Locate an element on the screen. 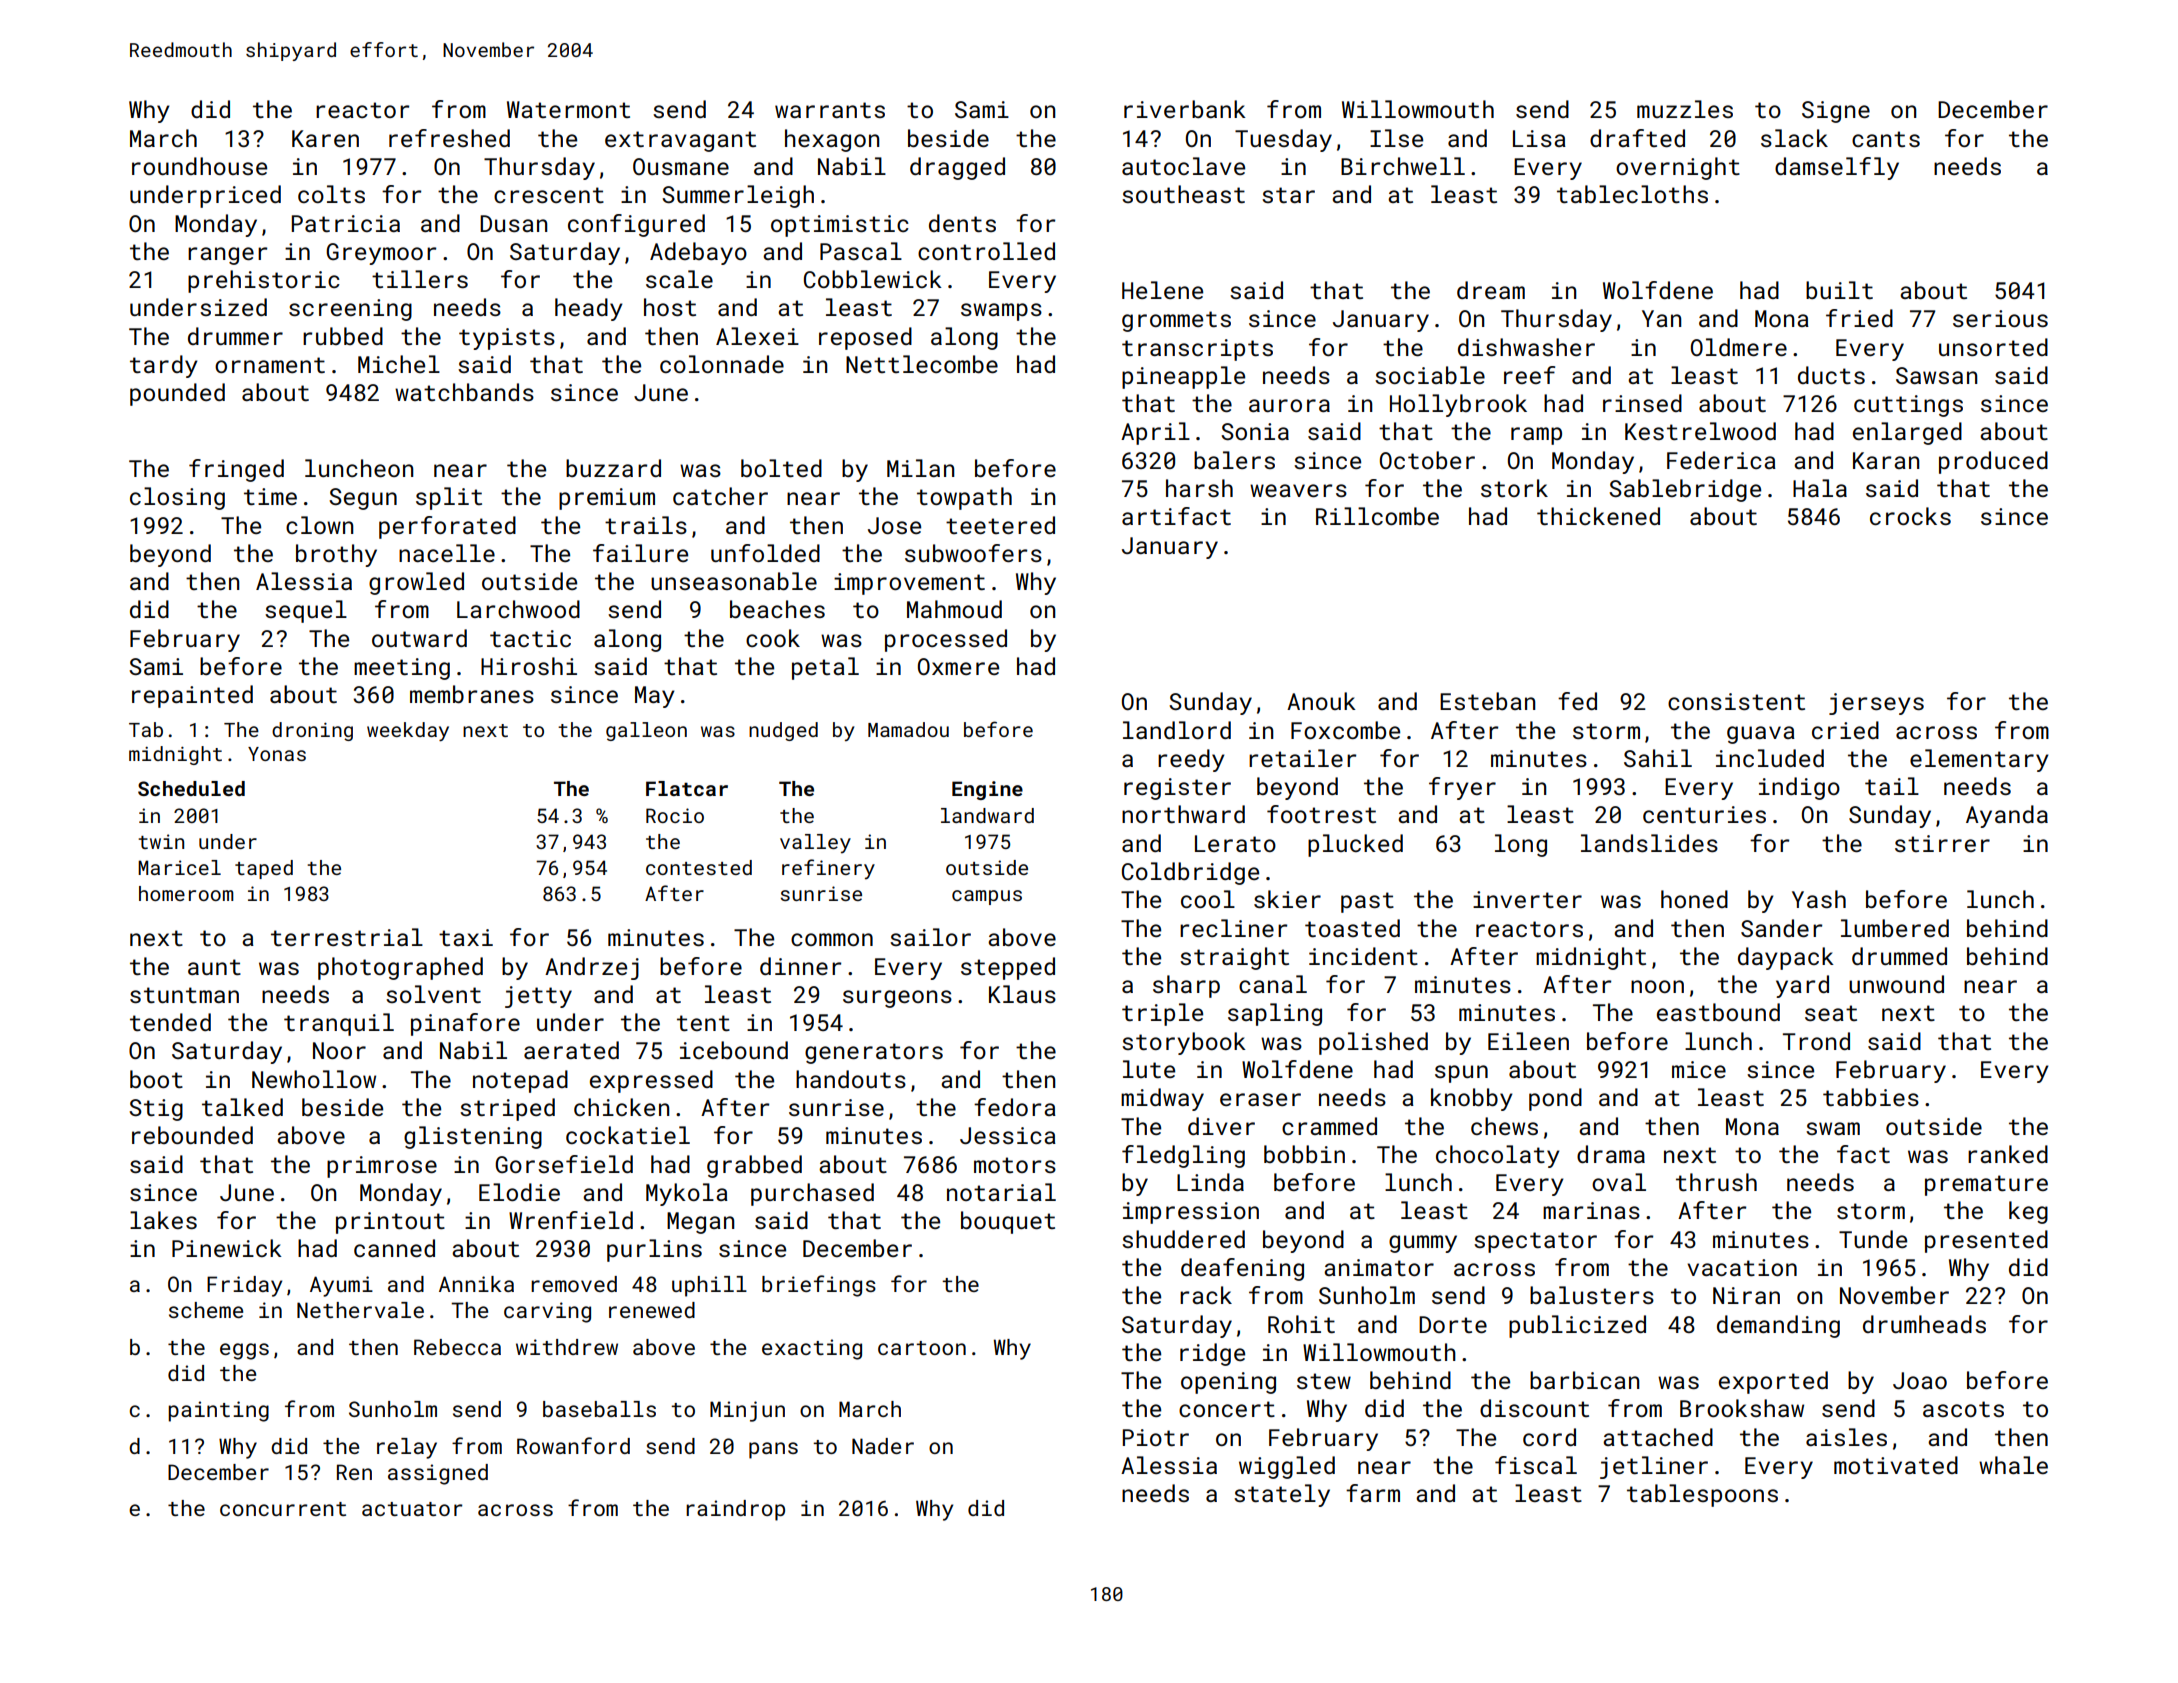 The height and width of the screenshot is (1683, 2178). teetered is located at coordinates (1000, 525).
